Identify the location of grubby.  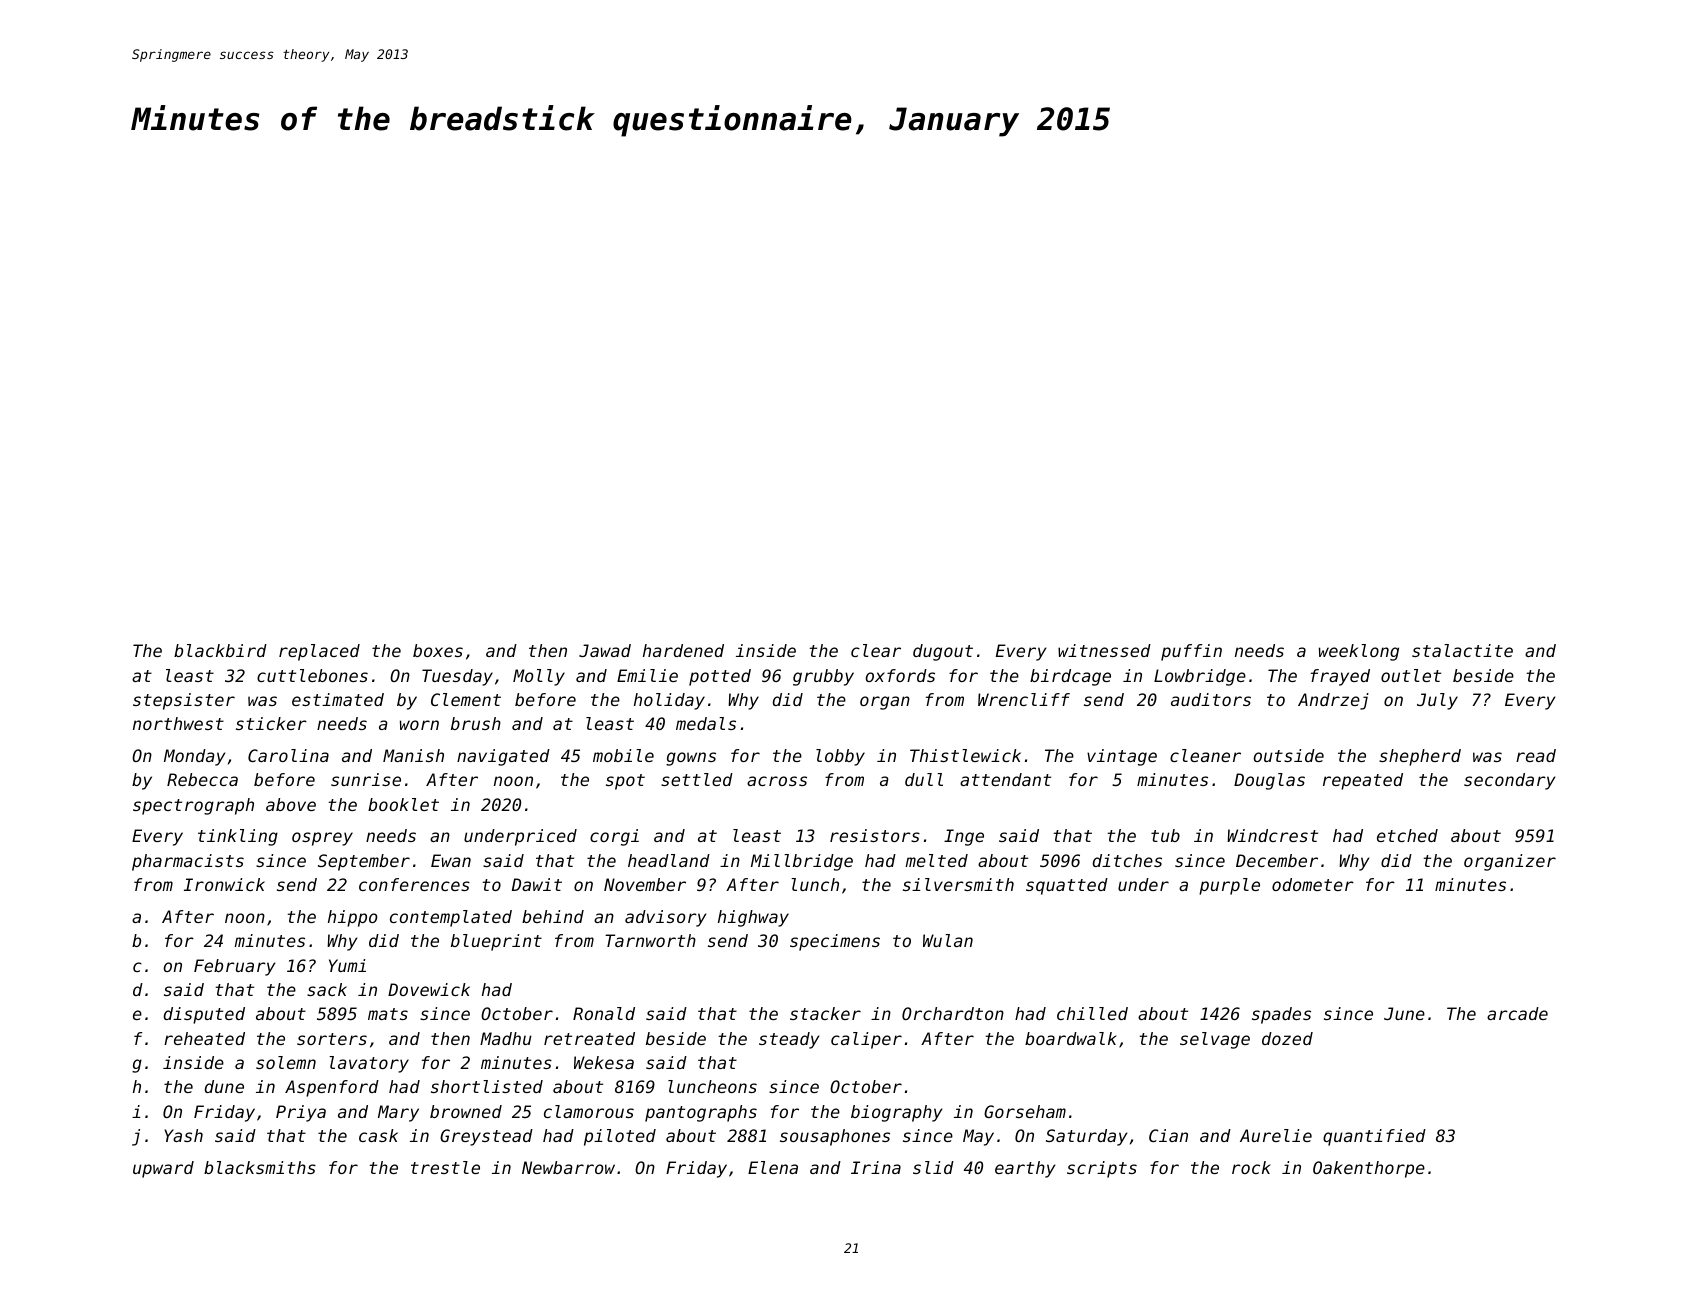
(823, 677).
